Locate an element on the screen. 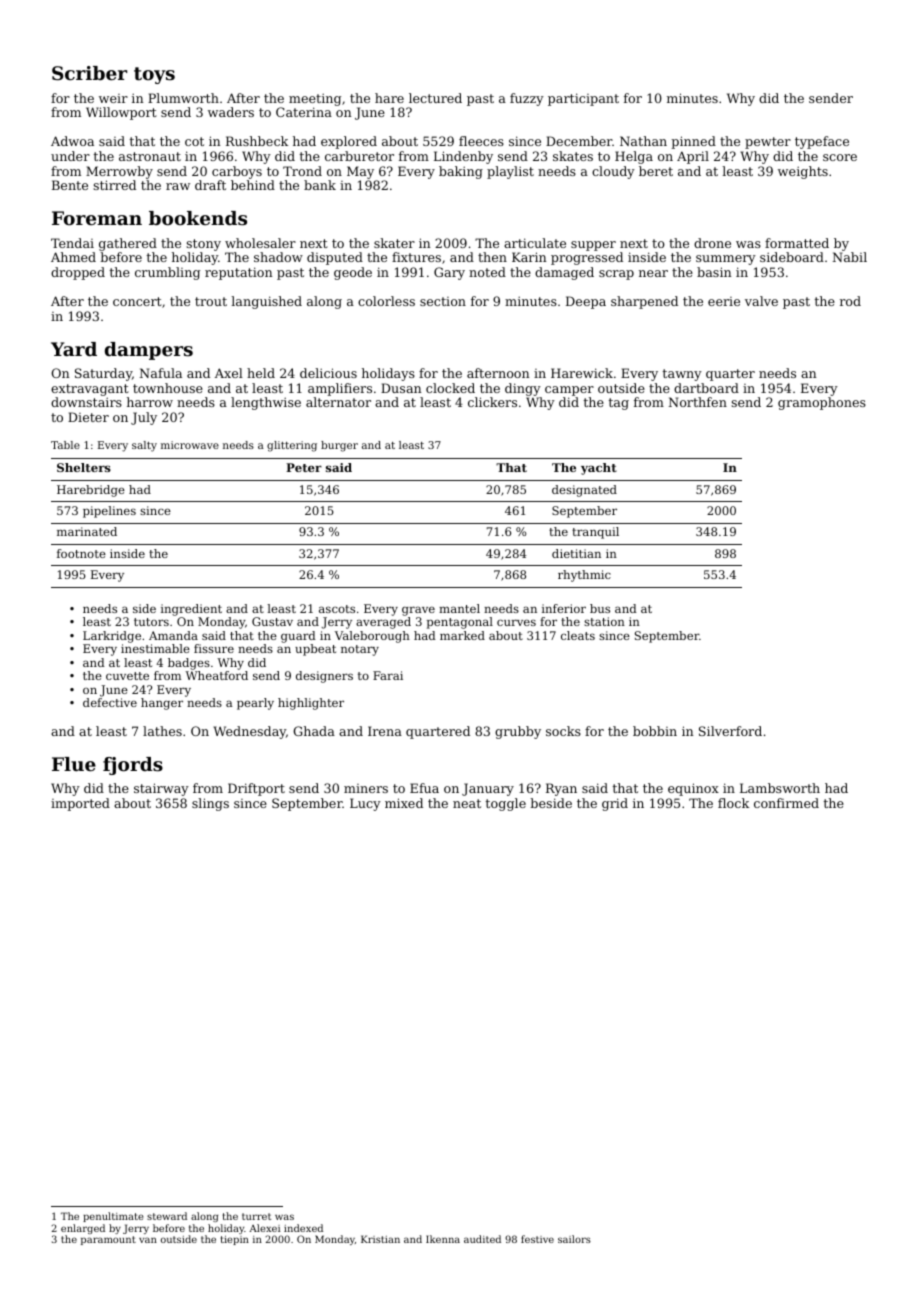  festive is located at coordinates (537, 1239).
